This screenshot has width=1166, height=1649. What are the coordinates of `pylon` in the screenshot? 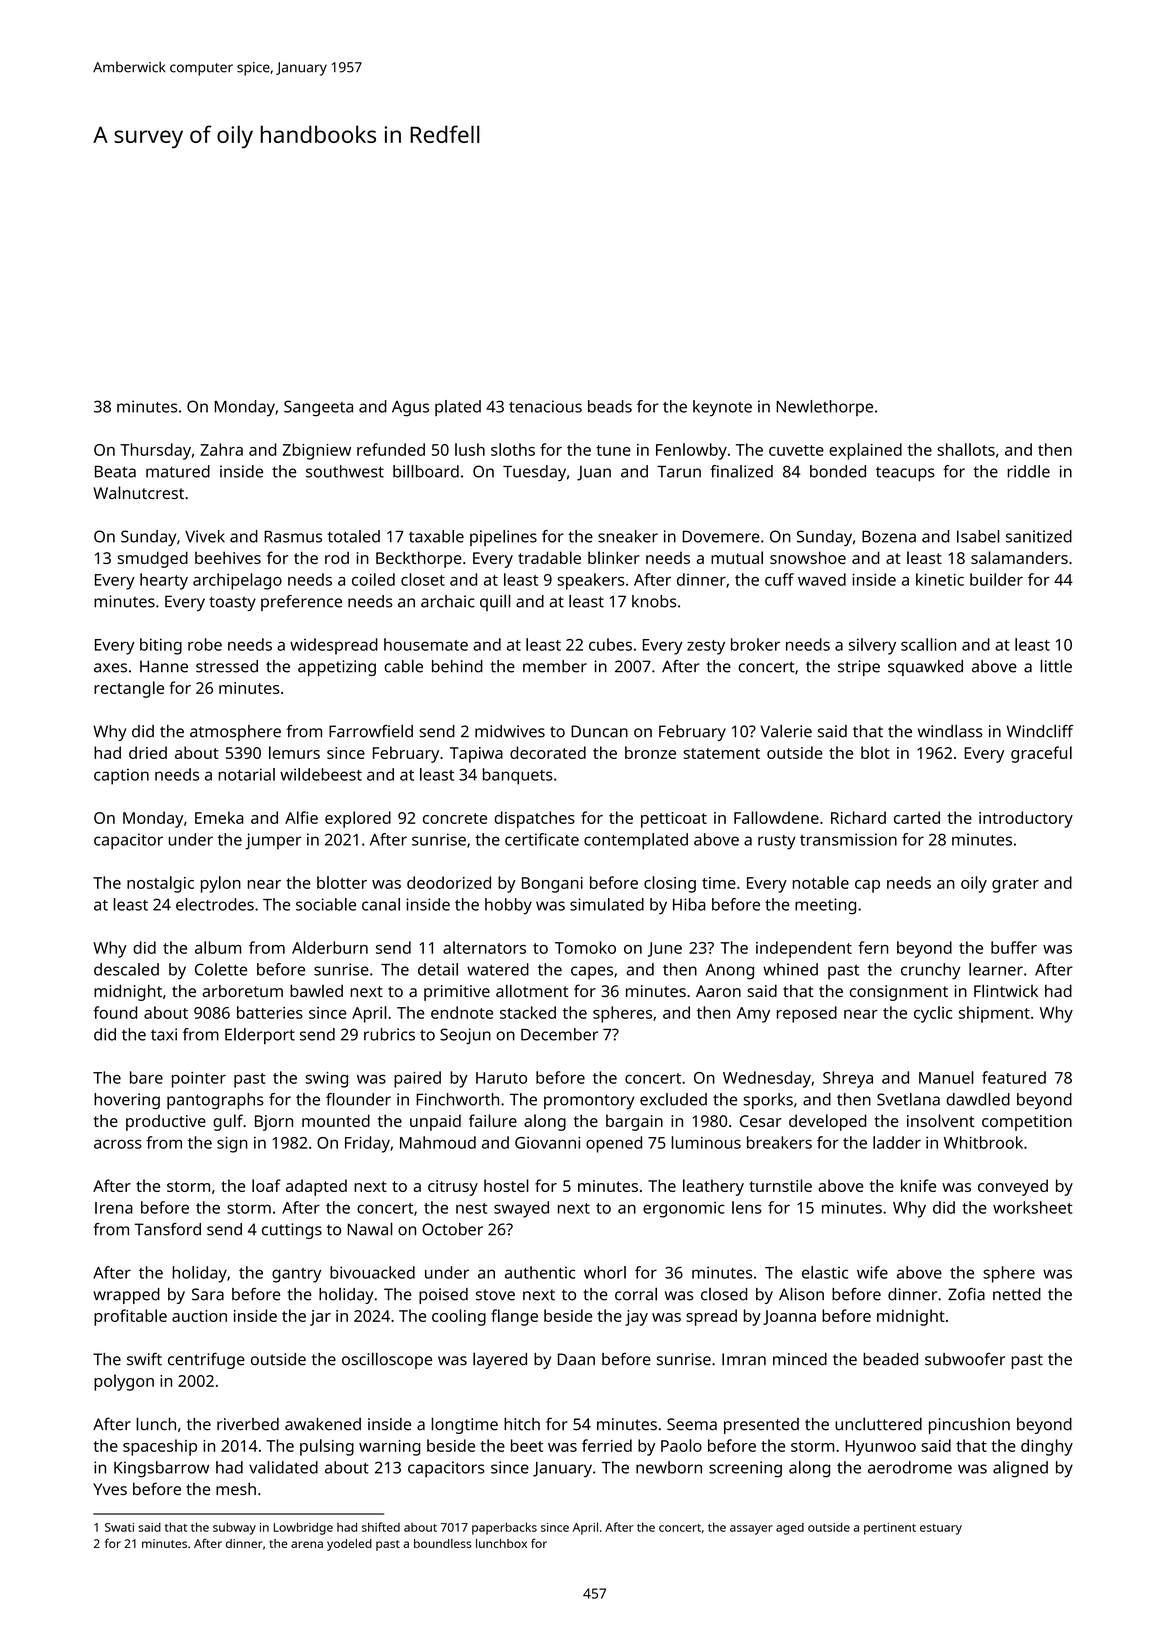 It's located at (221, 884).
